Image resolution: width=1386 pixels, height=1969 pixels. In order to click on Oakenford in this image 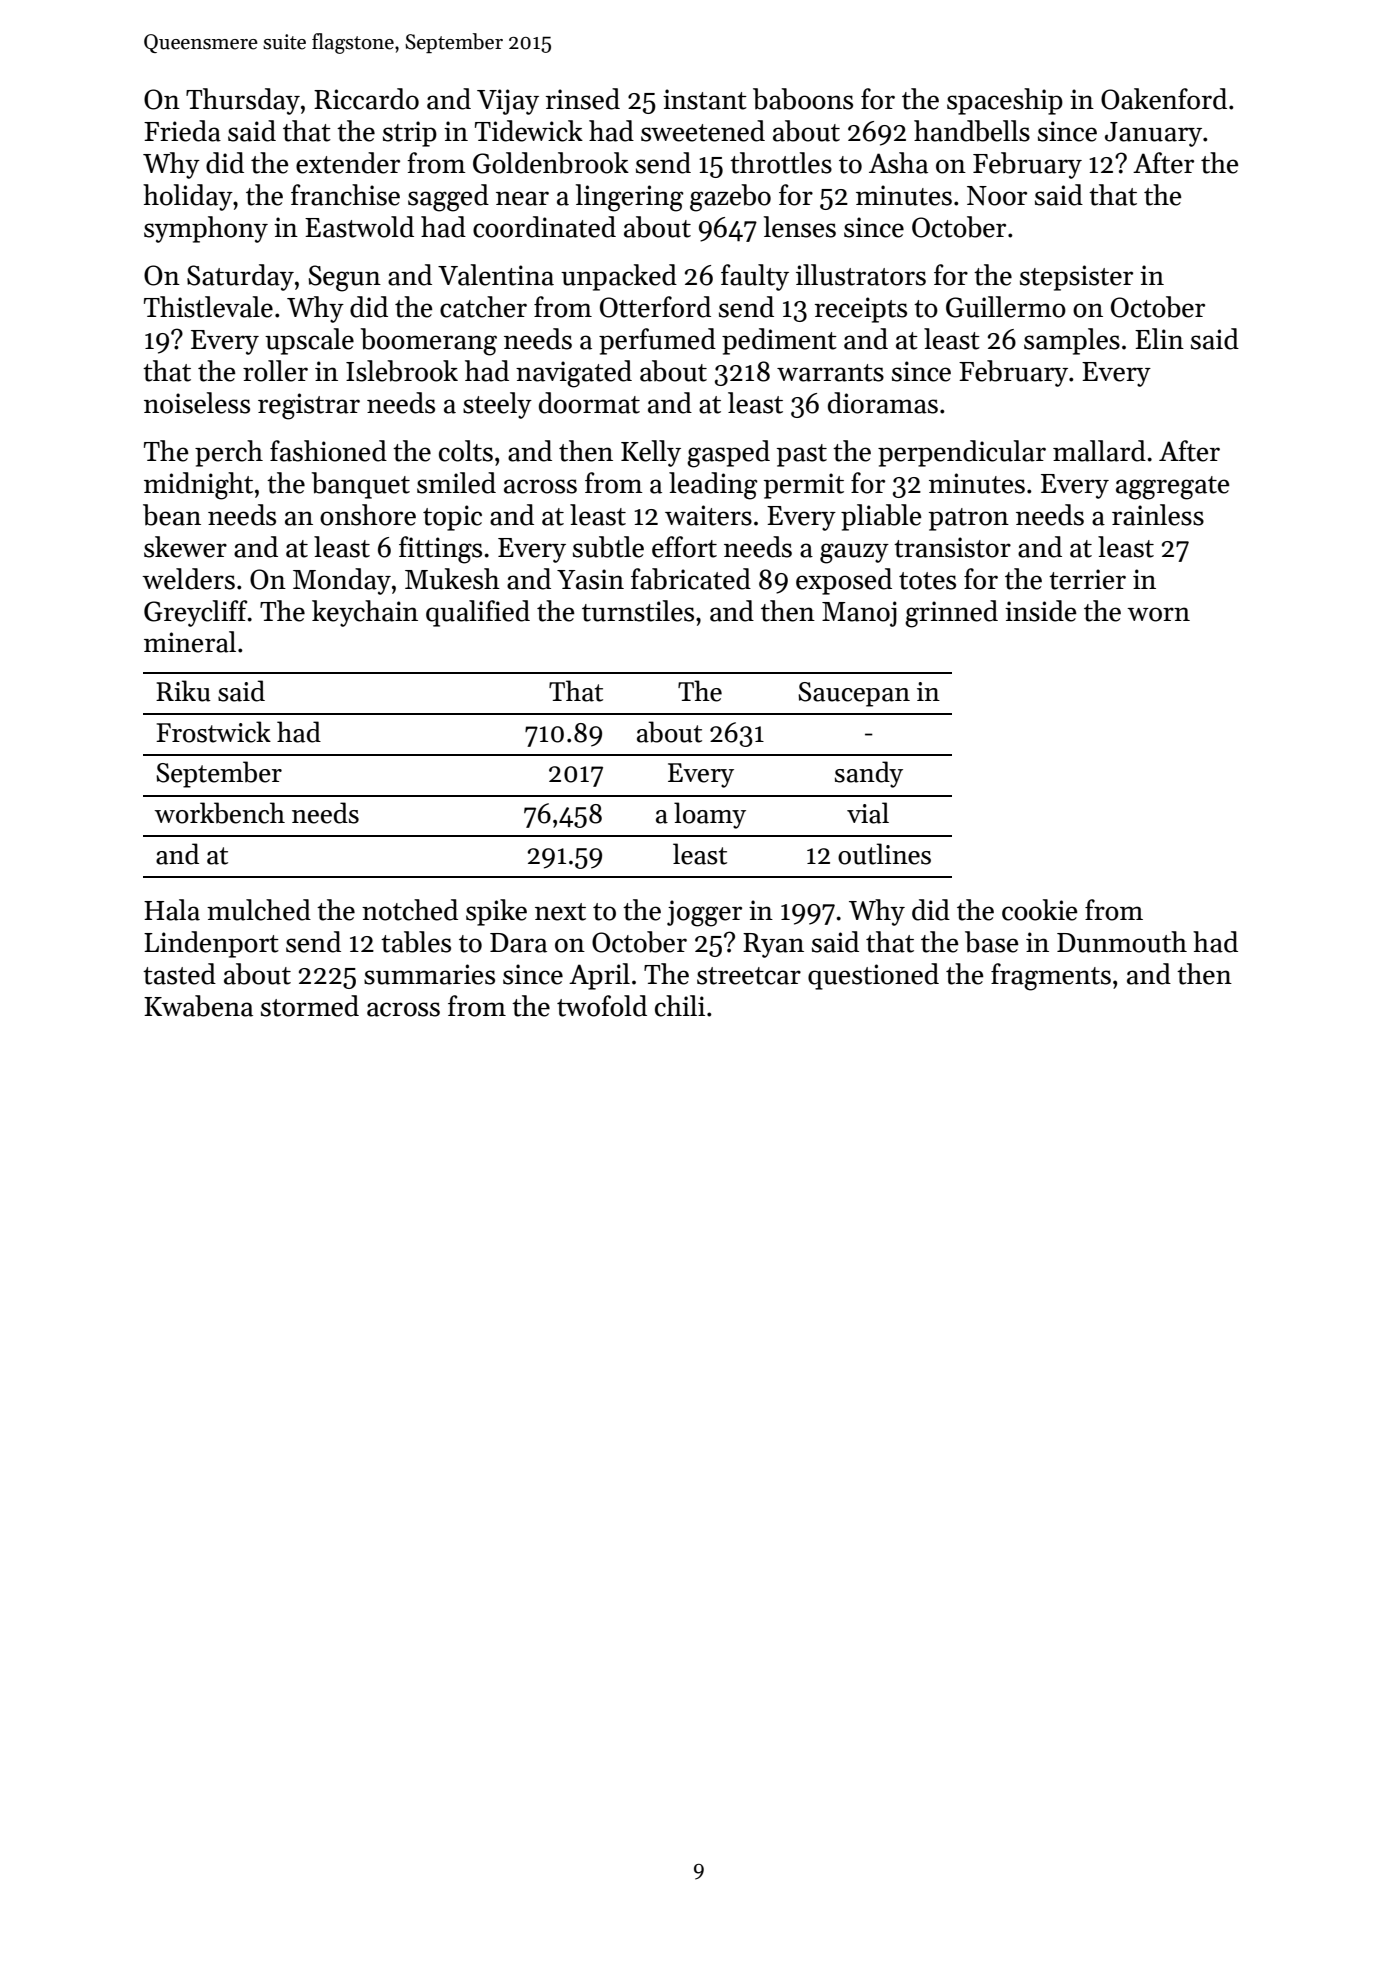, I will do `click(1164, 99)`.
